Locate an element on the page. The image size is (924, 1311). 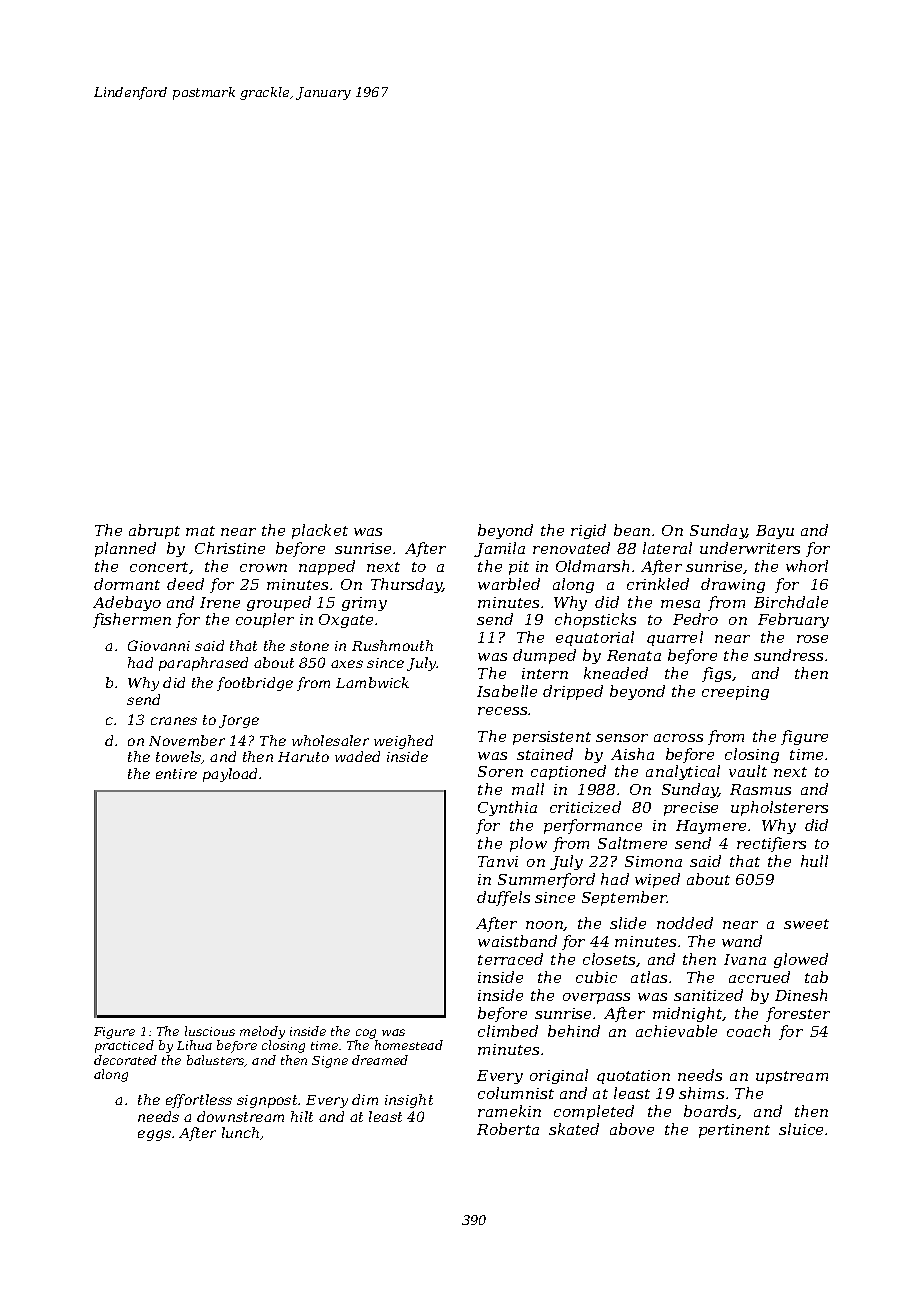
entire is located at coordinates (176, 774).
